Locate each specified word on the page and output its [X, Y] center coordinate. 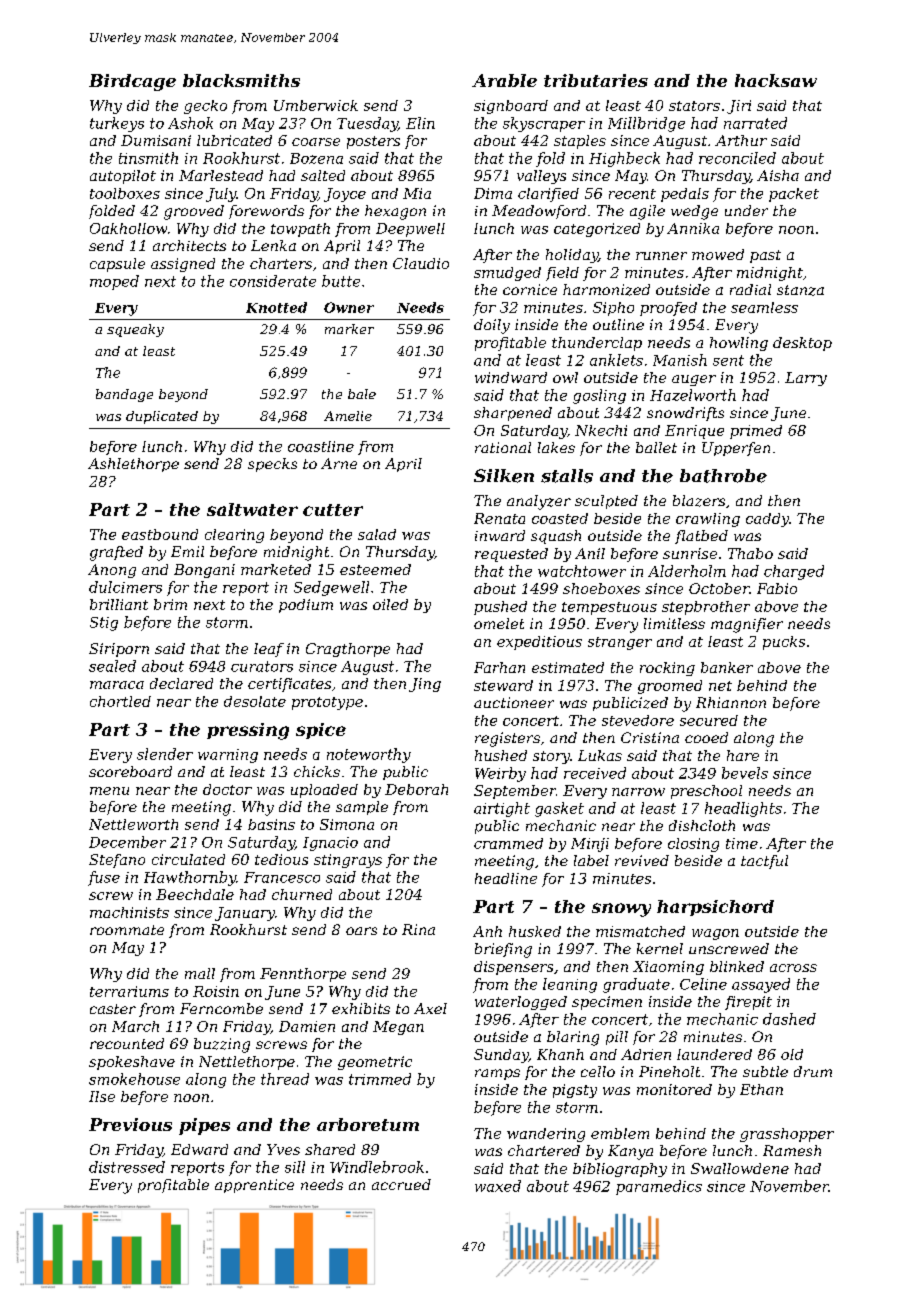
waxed [498, 1186]
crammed [508, 843]
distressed [127, 1167]
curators [262, 666]
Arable [504, 80]
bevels [745, 773]
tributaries [596, 80]
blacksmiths [241, 80]
